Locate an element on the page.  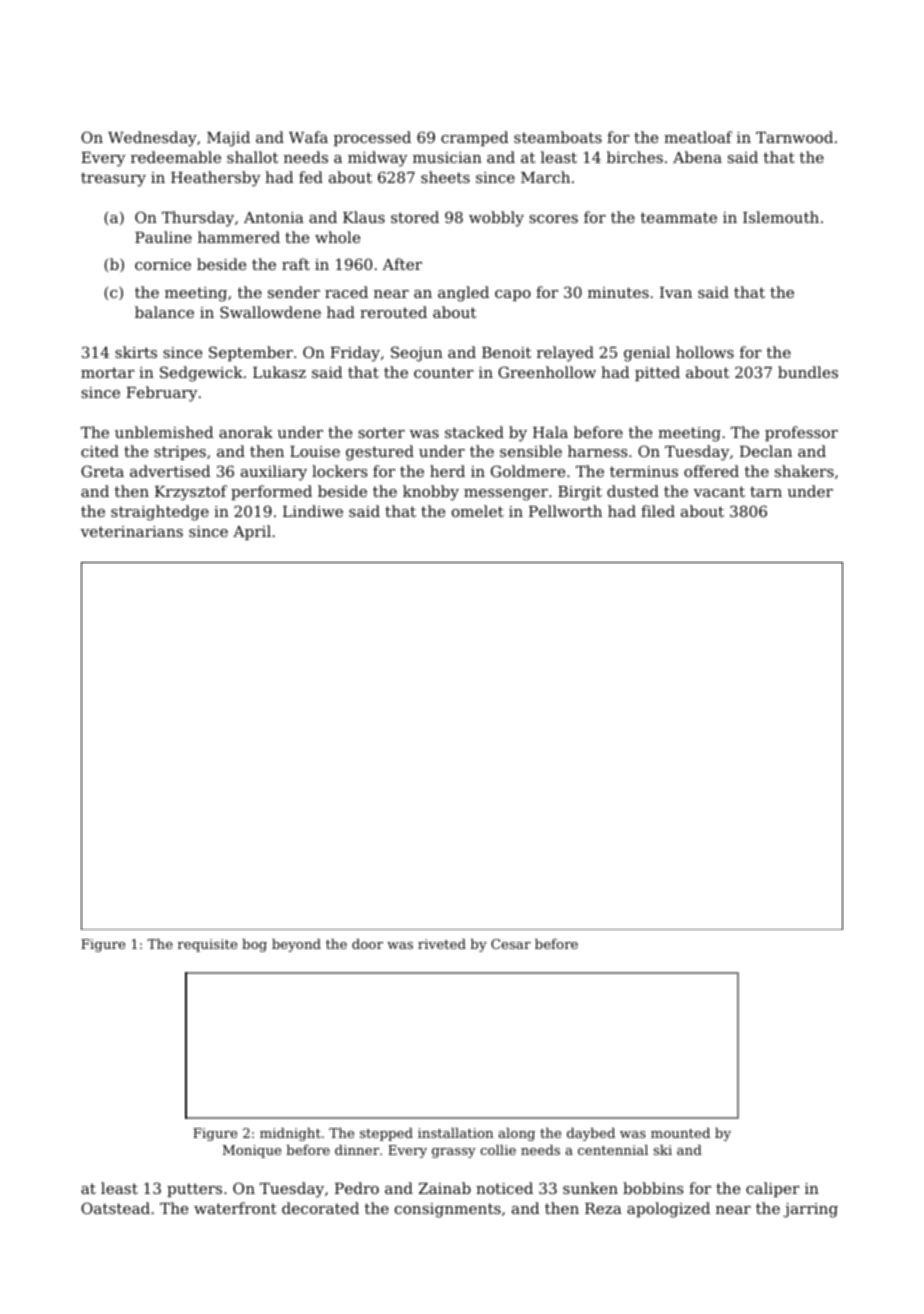
performed is located at coordinates (271, 492).
